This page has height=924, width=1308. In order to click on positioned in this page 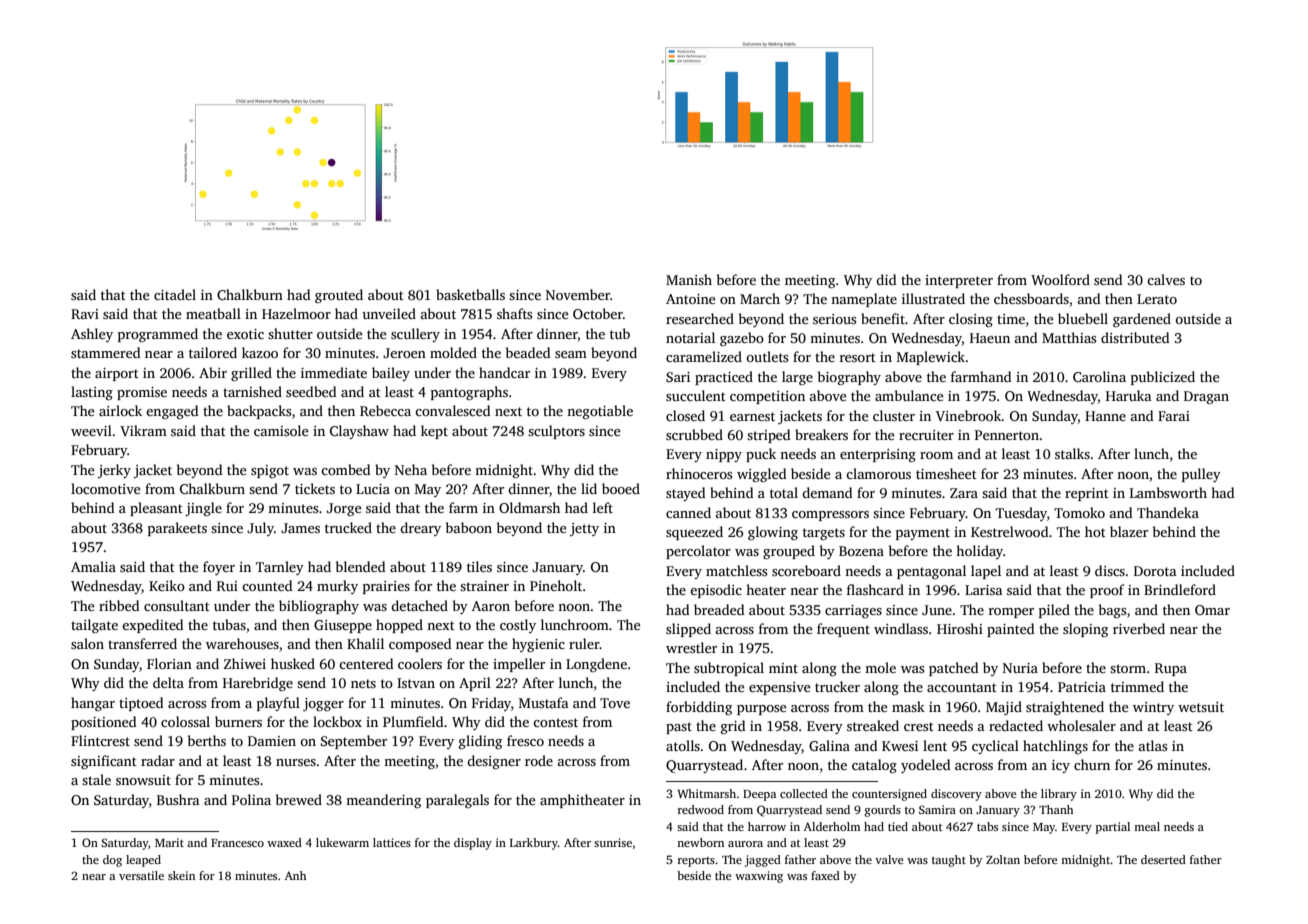, I will do `click(104, 723)`.
